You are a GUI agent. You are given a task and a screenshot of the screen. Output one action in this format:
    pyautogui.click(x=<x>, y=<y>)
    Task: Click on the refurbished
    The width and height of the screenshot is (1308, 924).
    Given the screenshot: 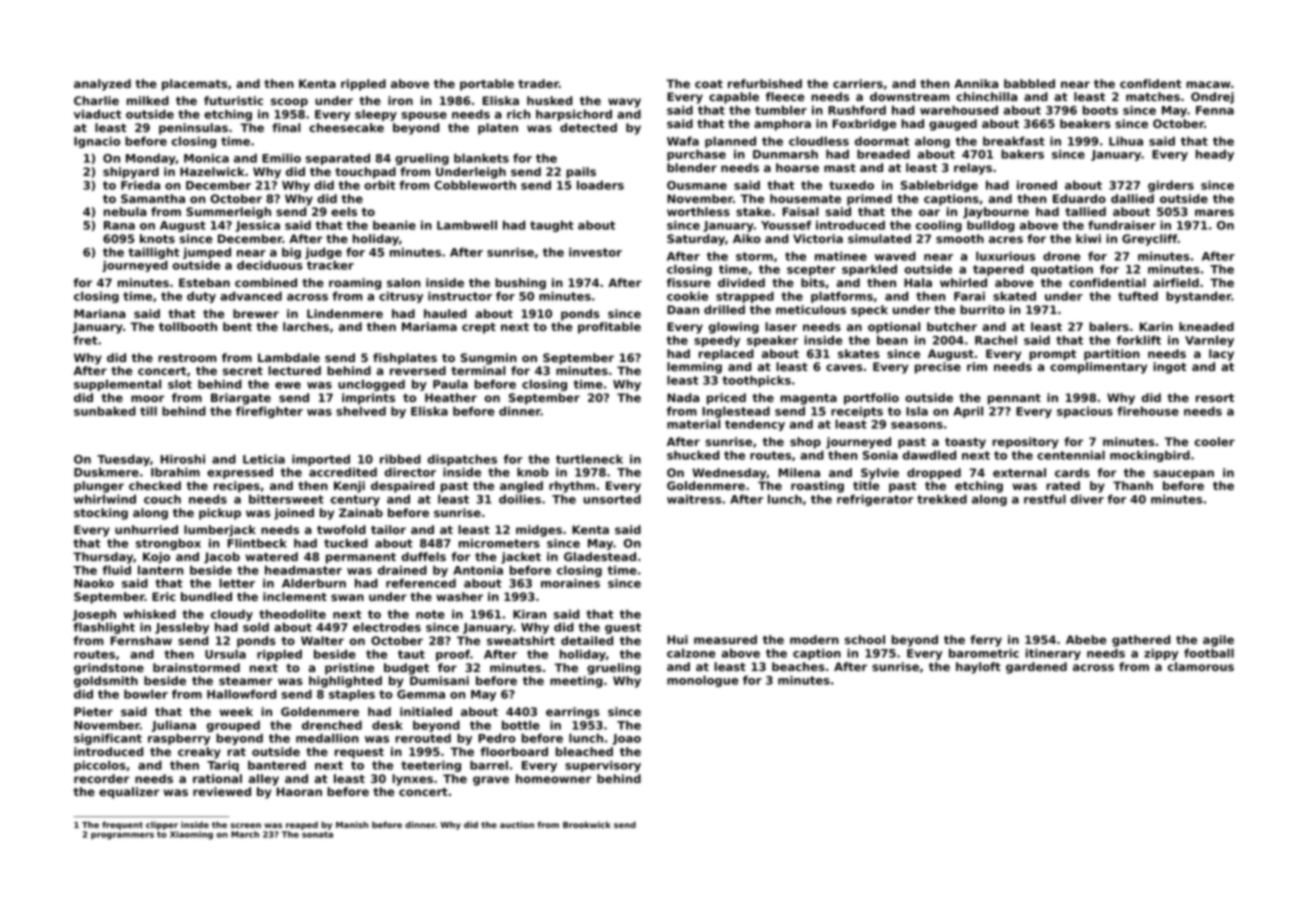 What is the action you would take?
    pyautogui.click(x=765, y=83)
